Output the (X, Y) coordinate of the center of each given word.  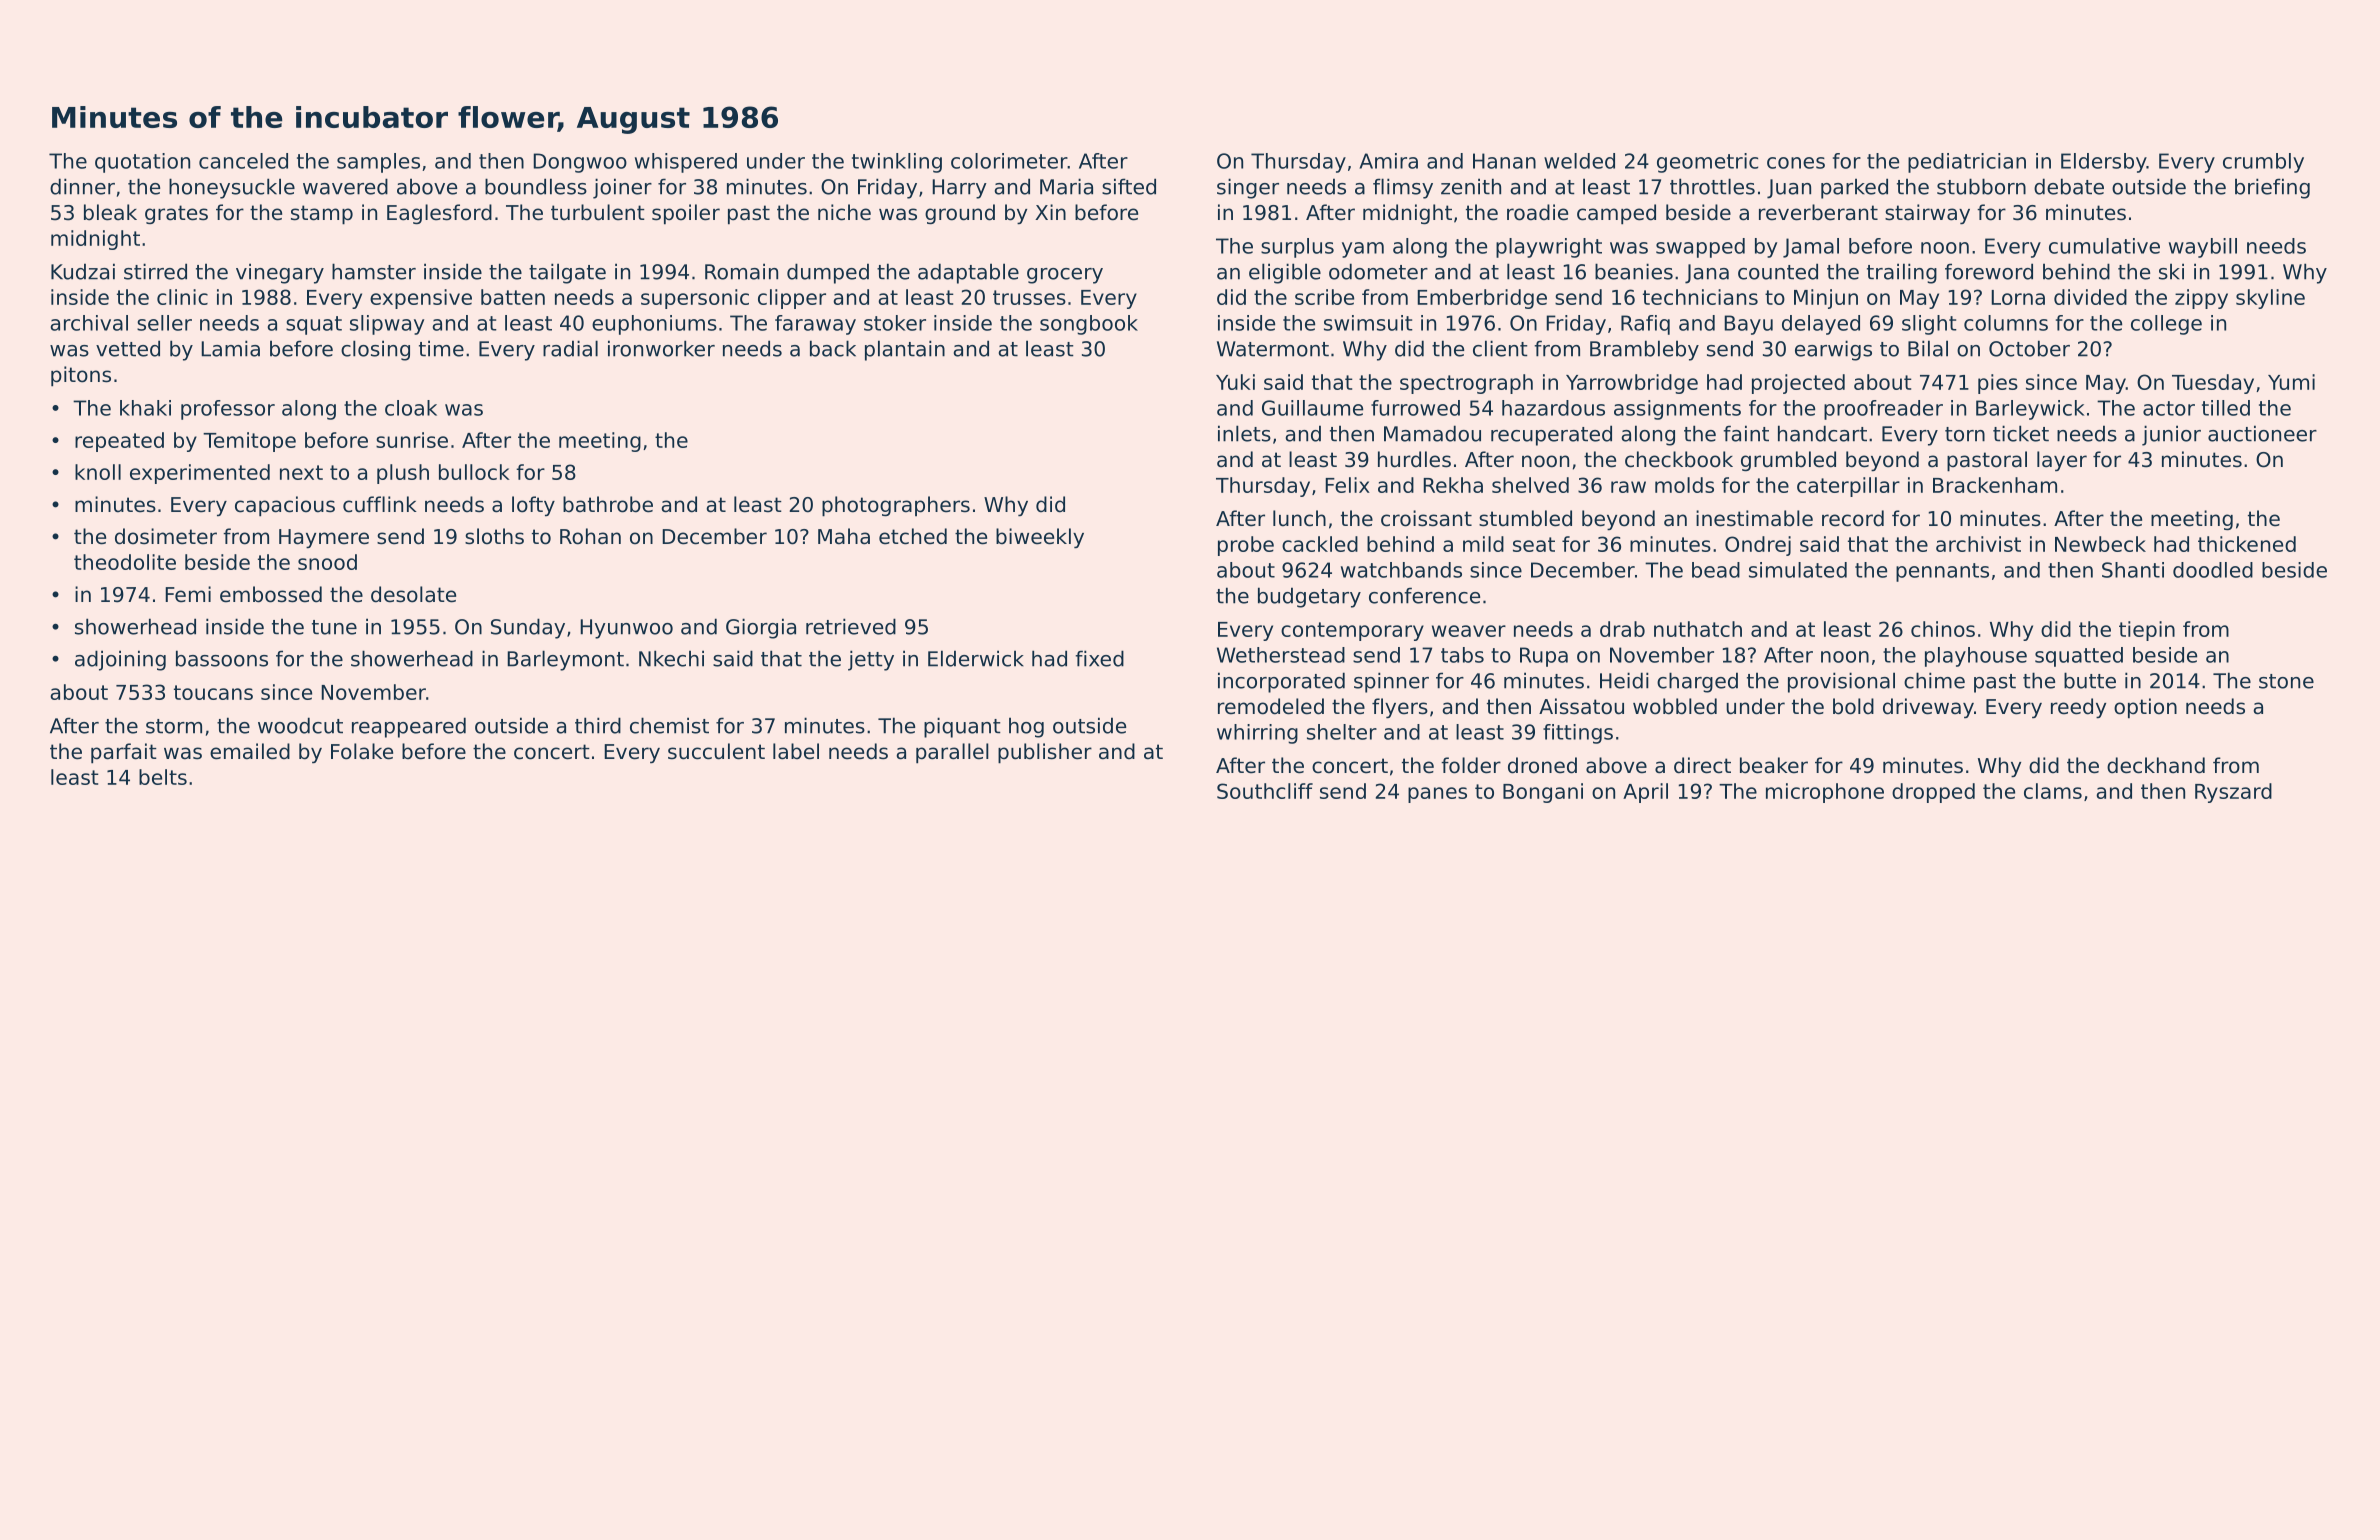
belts (163, 777)
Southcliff (1265, 791)
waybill (2203, 248)
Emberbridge (1482, 299)
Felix (1347, 485)
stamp (322, 215)
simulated (1798, 570)
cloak (411, 408)
